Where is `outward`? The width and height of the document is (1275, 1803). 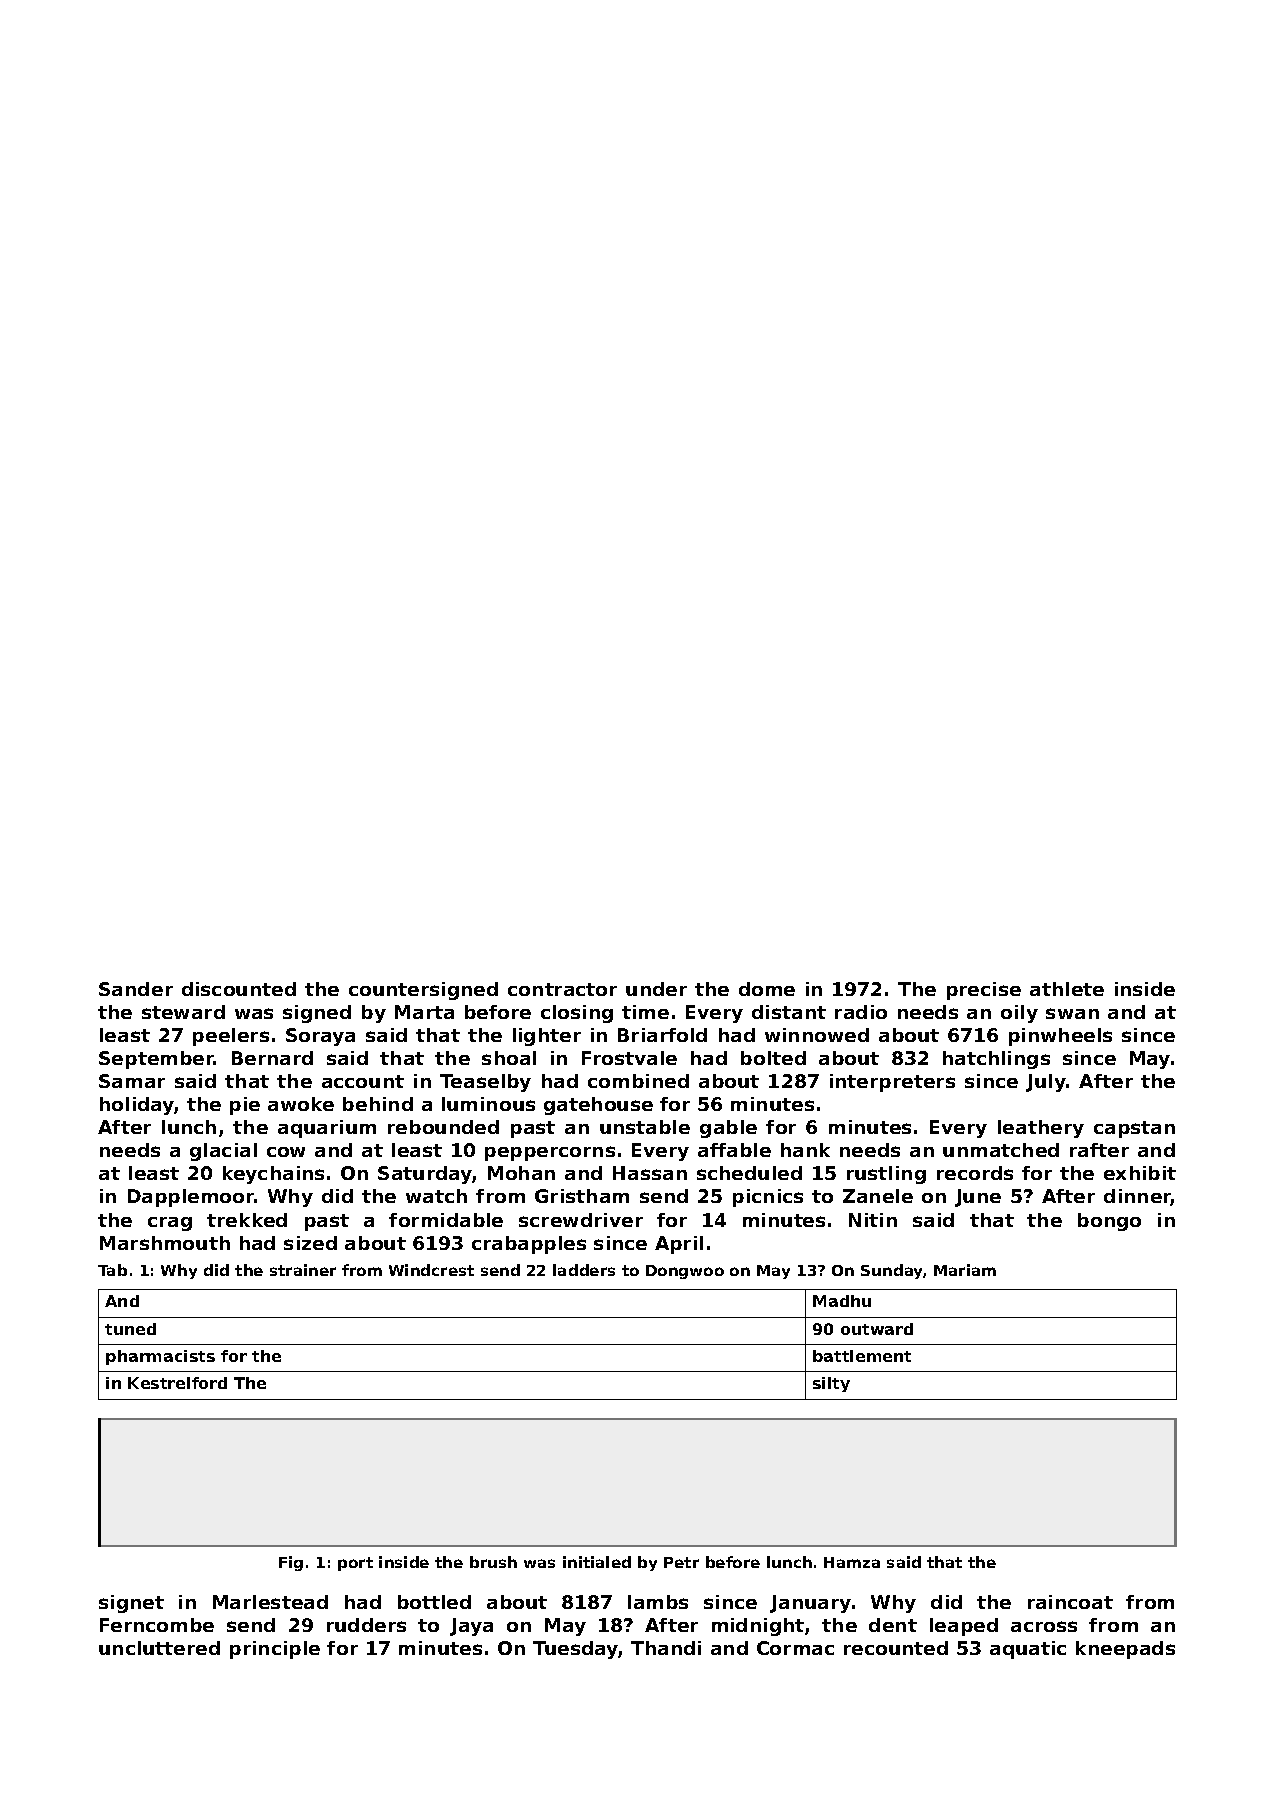 outward is located at coordinates (877, 1329).
